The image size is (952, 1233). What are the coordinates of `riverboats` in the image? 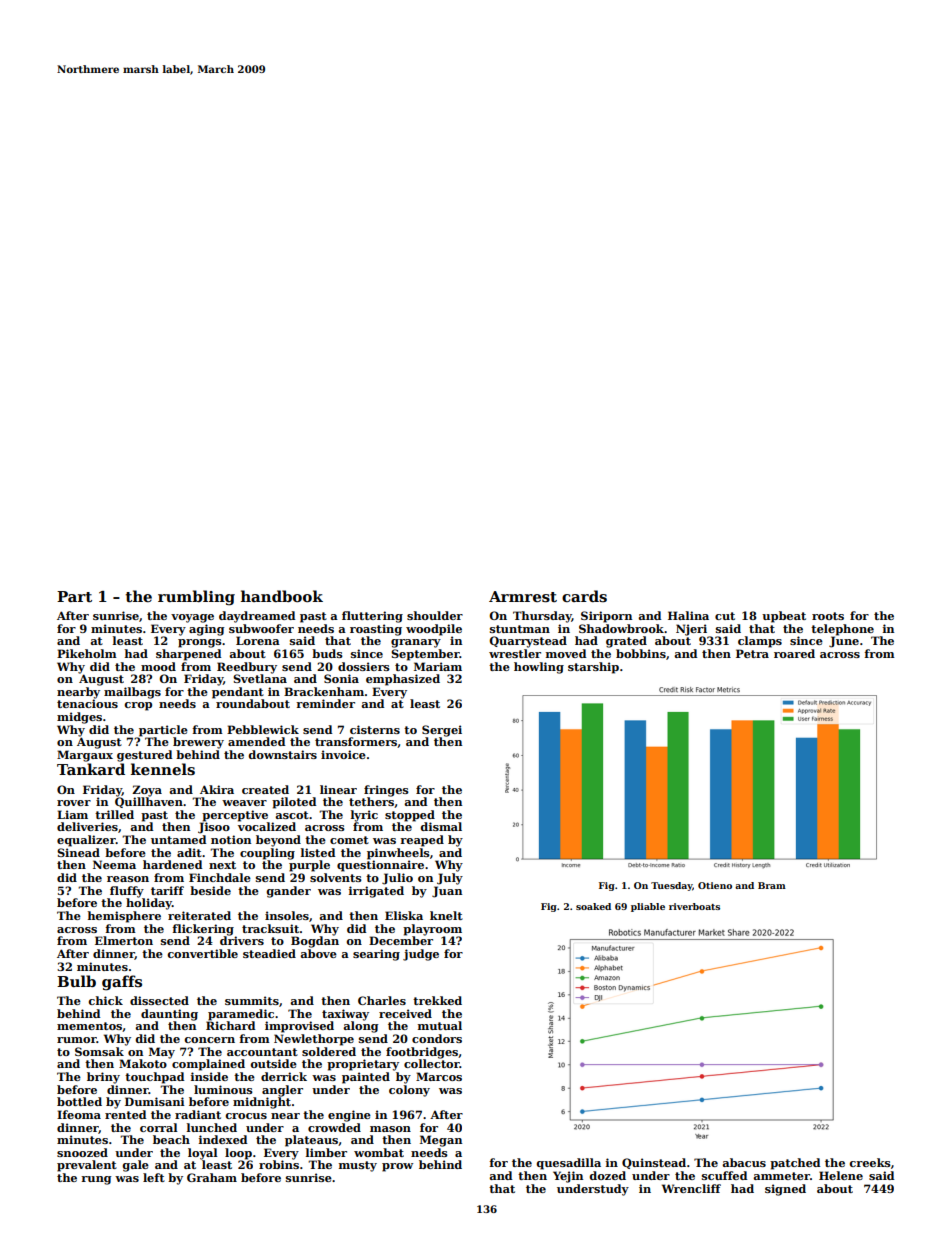 It's located at (694, 906).
